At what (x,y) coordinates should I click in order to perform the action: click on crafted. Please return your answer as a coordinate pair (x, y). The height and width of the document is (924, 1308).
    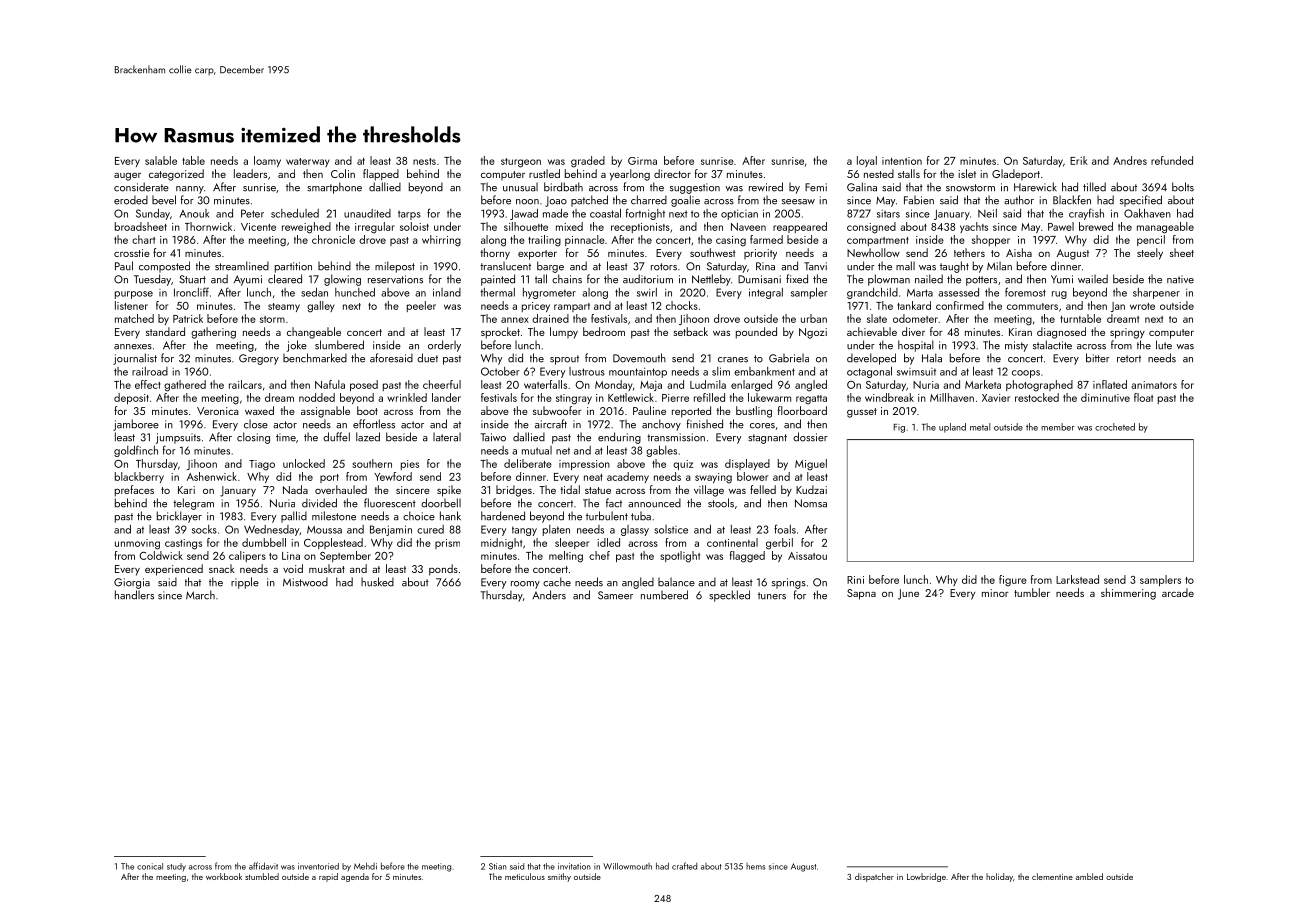
    Looking at the image, I should click on (684, 866).
